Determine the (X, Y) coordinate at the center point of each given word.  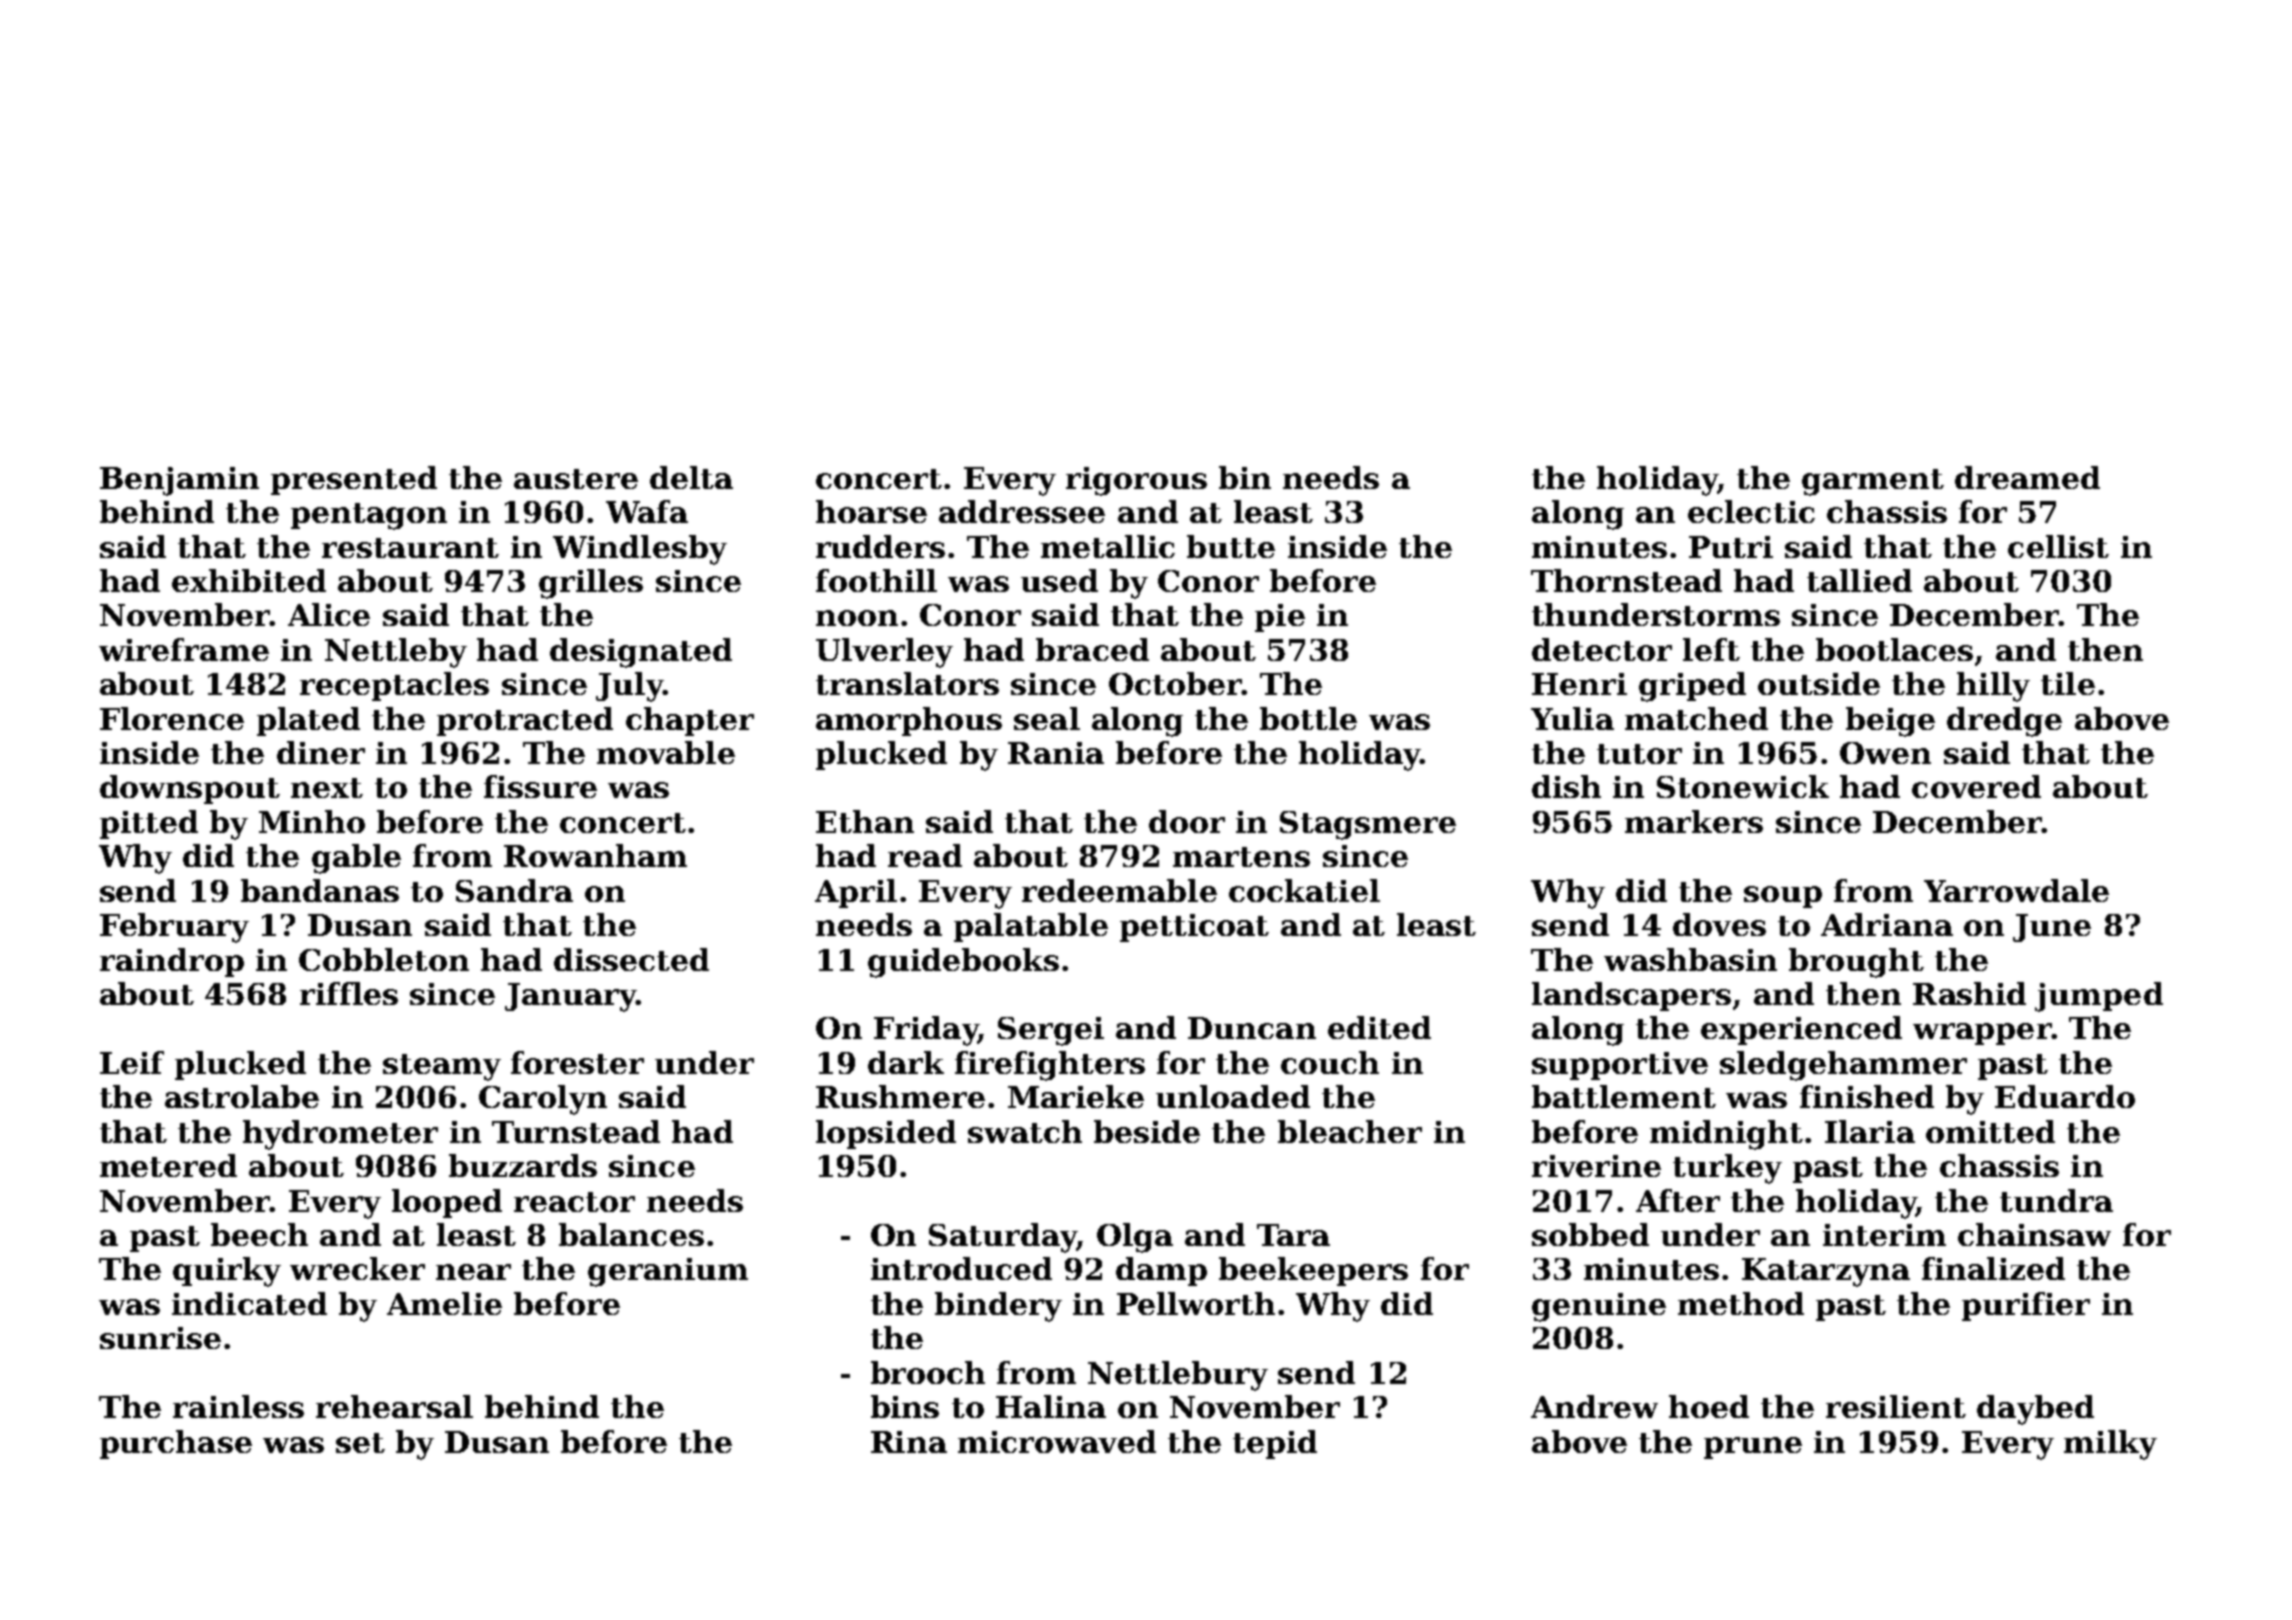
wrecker (357, 1268)
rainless (238, 1406)
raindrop (172, 962)
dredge (2004, 722)
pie (1280, 618)
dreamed (2027, 477)
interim (1884, 1235)
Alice (329, 614)
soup (1783, 897)
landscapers (1631, 996)
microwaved (1057, 1441)
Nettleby (396, 653)
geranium (668, 1272)
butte (1231, 546)
